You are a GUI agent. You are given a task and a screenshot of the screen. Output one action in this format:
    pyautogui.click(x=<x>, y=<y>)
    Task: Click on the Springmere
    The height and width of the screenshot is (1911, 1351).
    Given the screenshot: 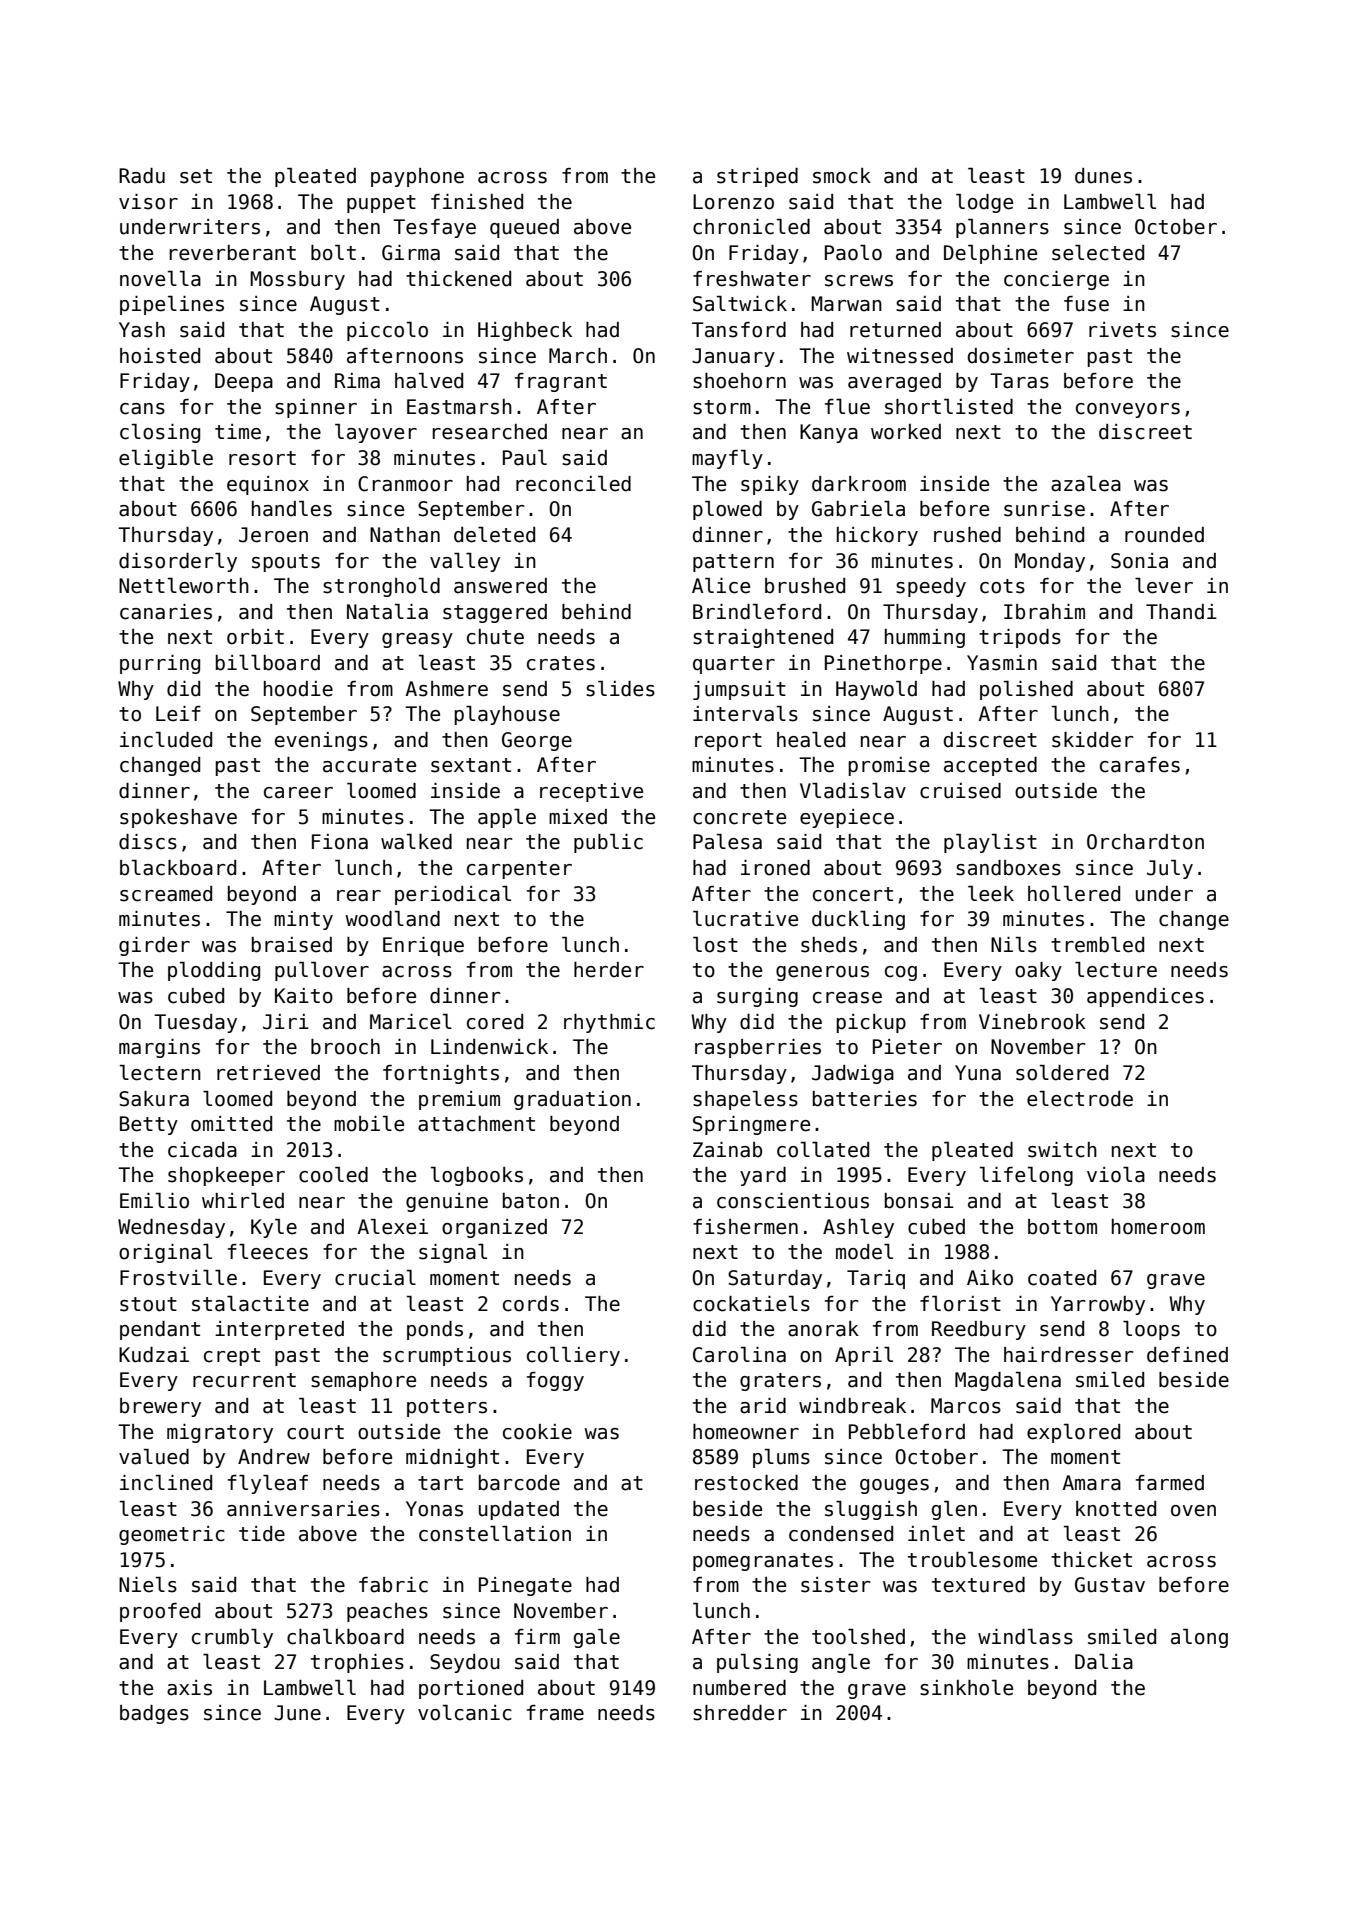 What is the action you would take?
    pyautogui.click(x=751, y=1125)
